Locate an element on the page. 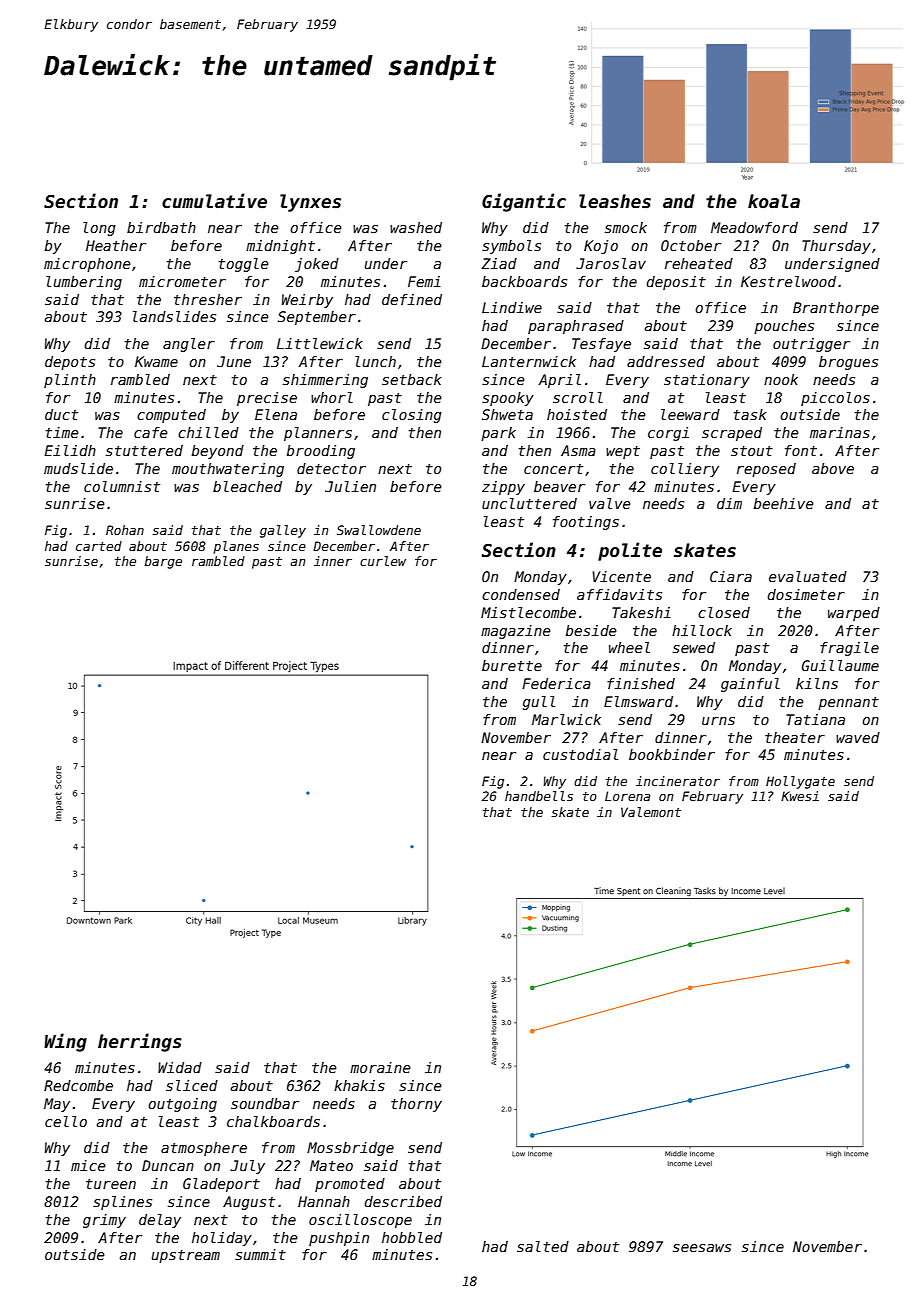  summit is located at coordinates (260, 1254).
